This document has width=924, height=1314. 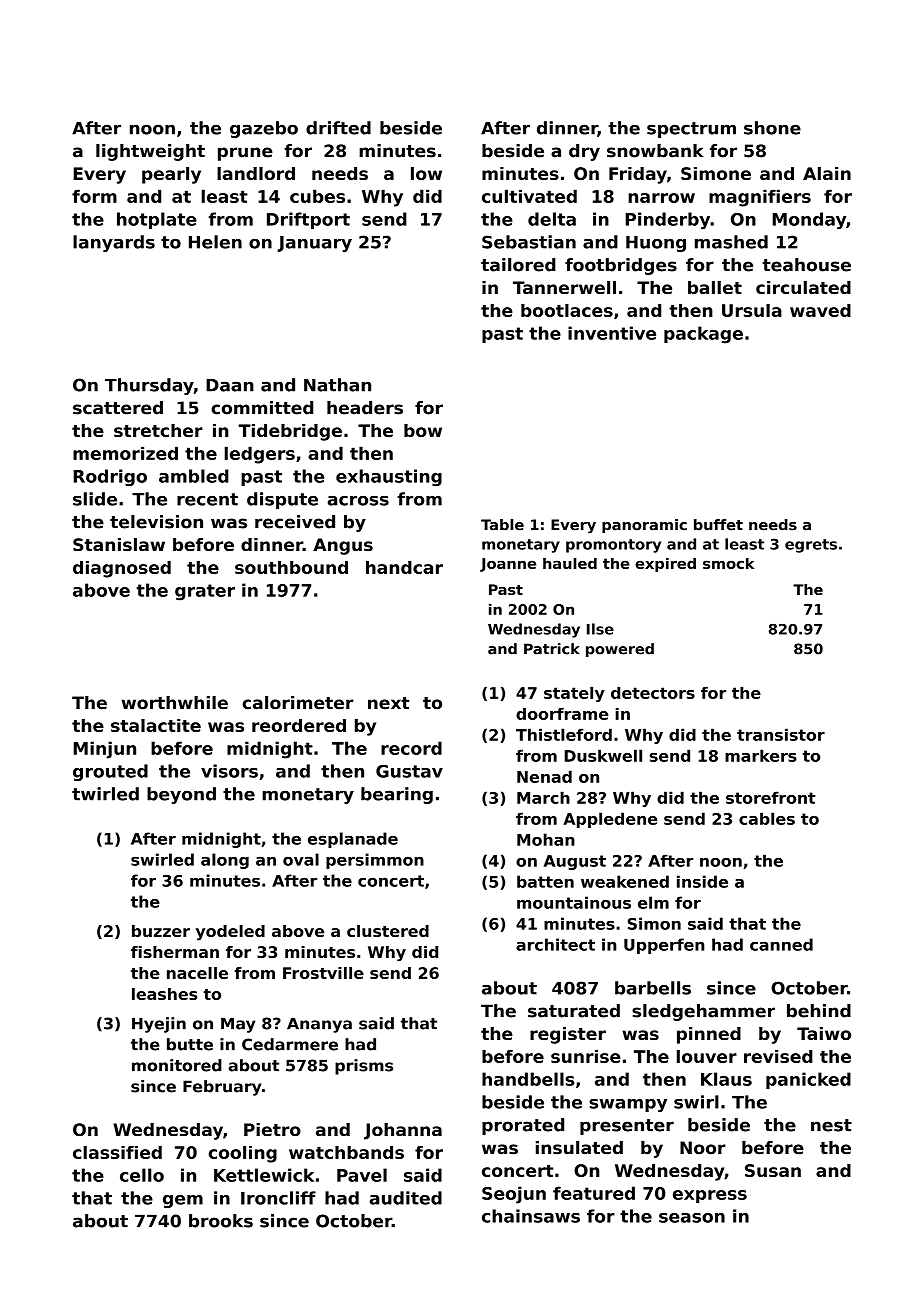 I want to click on Hyejin, so click(x=159, y=1025).
